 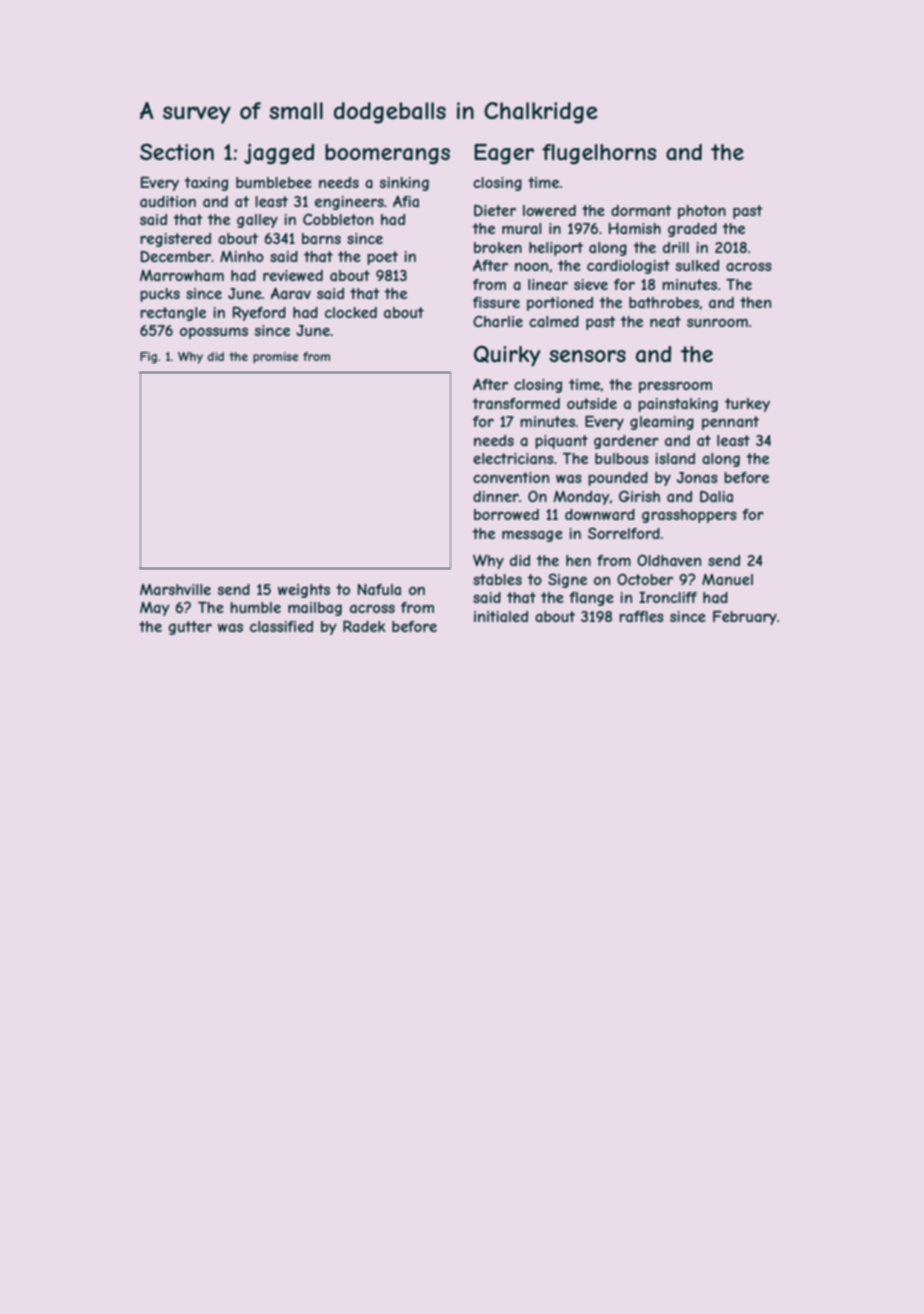 What do you see at coordinates (364, 626) in the image?
I see `Radek` at bounding box center [364, 626].
